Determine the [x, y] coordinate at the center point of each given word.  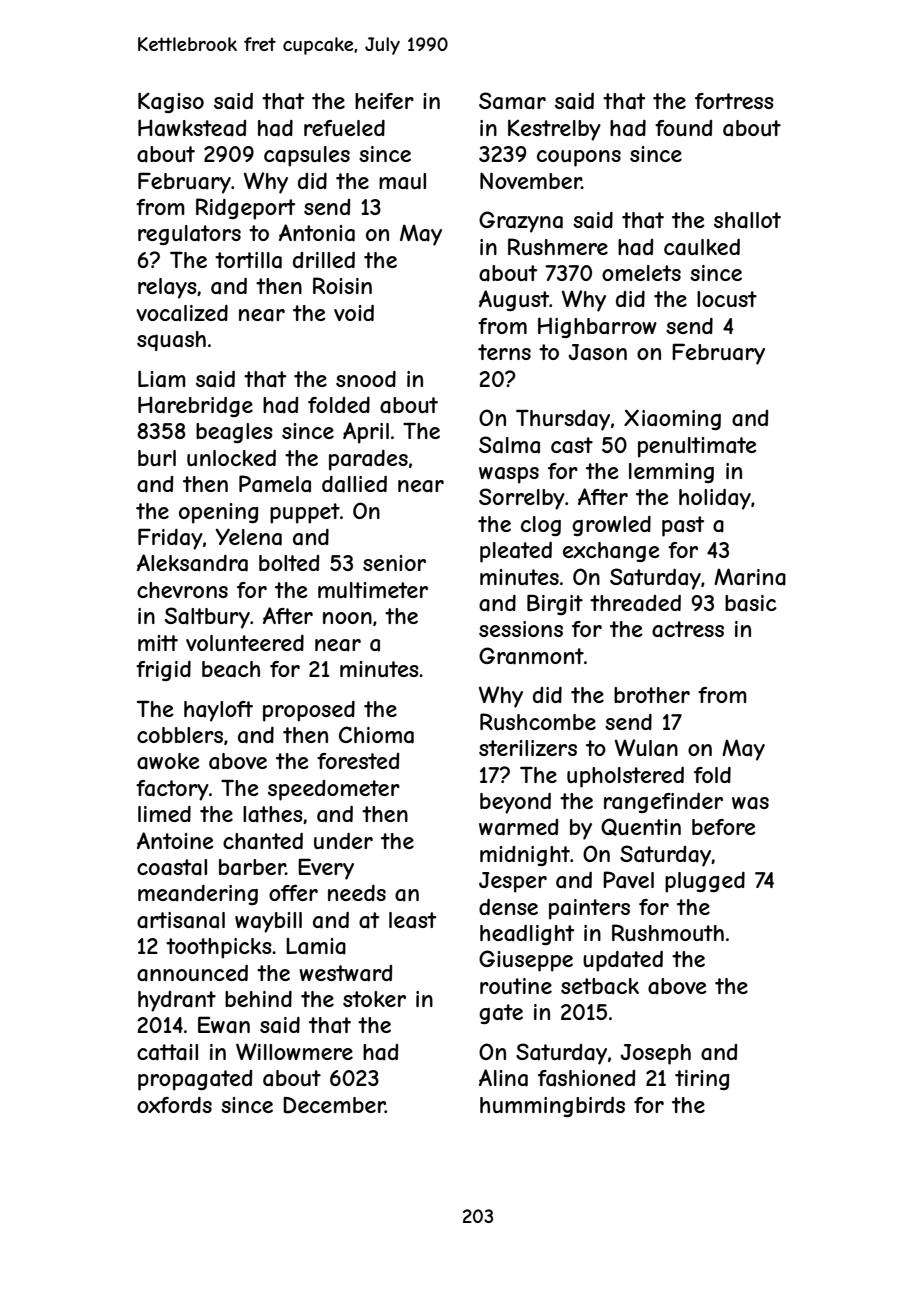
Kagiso [171, 102]
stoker [374, 999]
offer [293, 893]
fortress [734, 101]
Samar [512, 101]
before [724, 827]
